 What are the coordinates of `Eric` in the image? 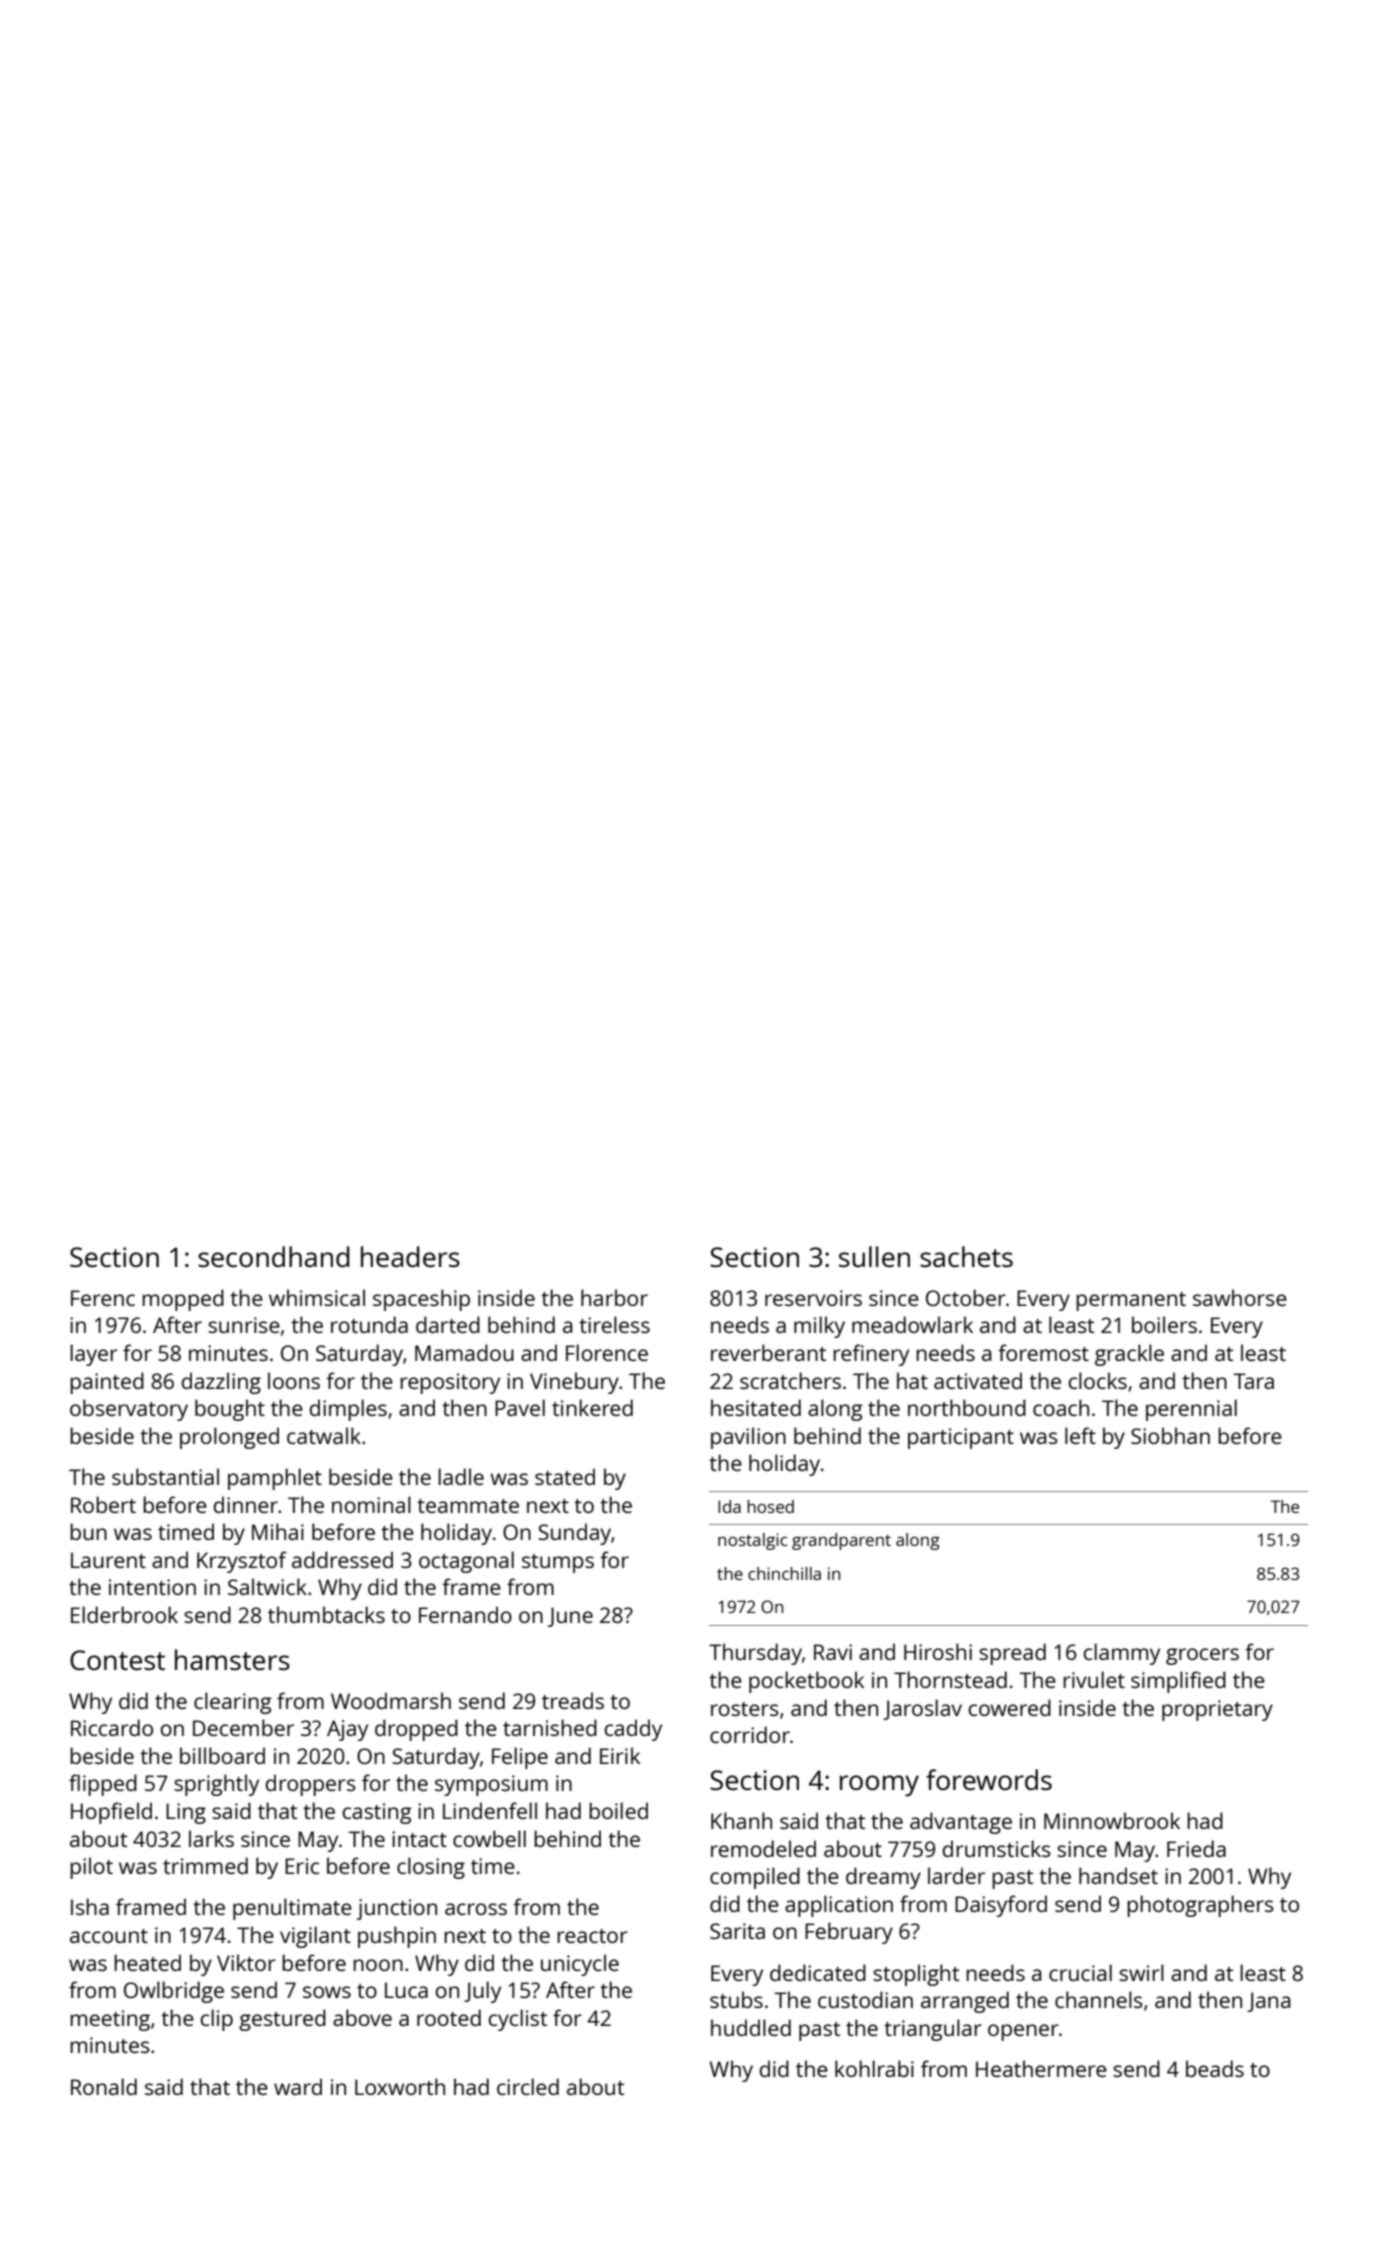 It's located at (302, 1866).
